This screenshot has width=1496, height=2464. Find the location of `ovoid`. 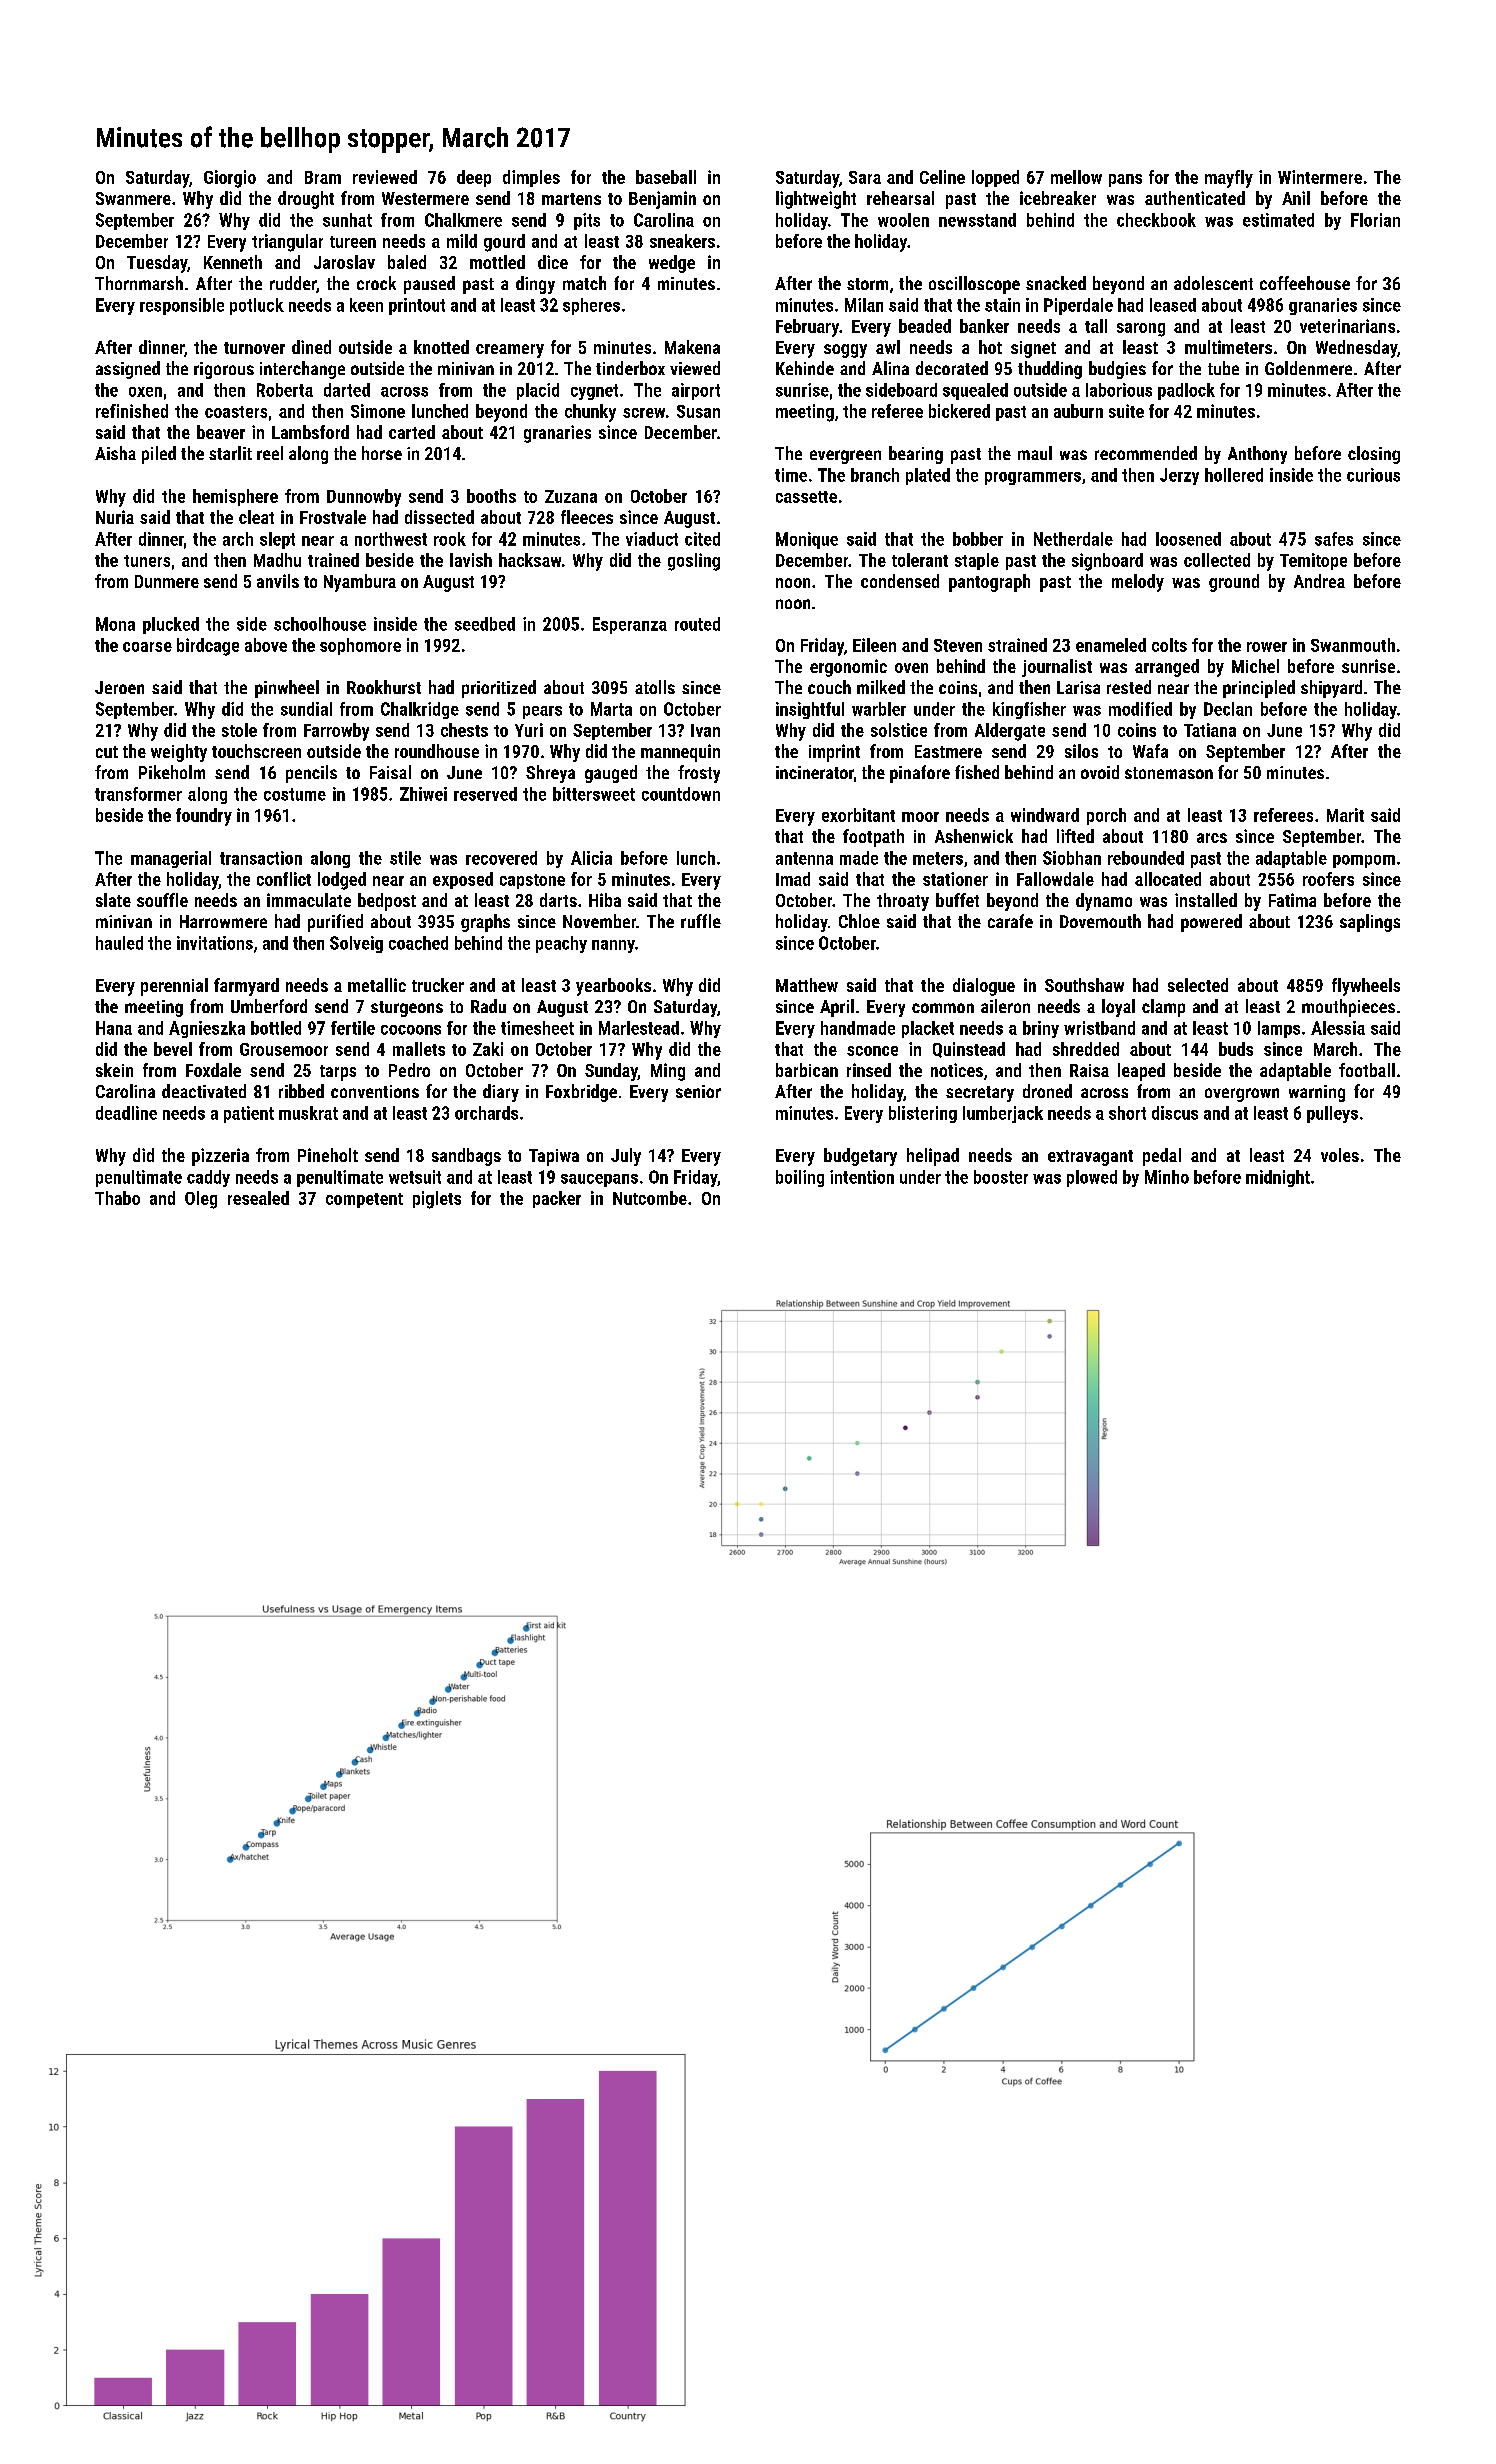

ovoid is located at coordinates (1100, 772).
